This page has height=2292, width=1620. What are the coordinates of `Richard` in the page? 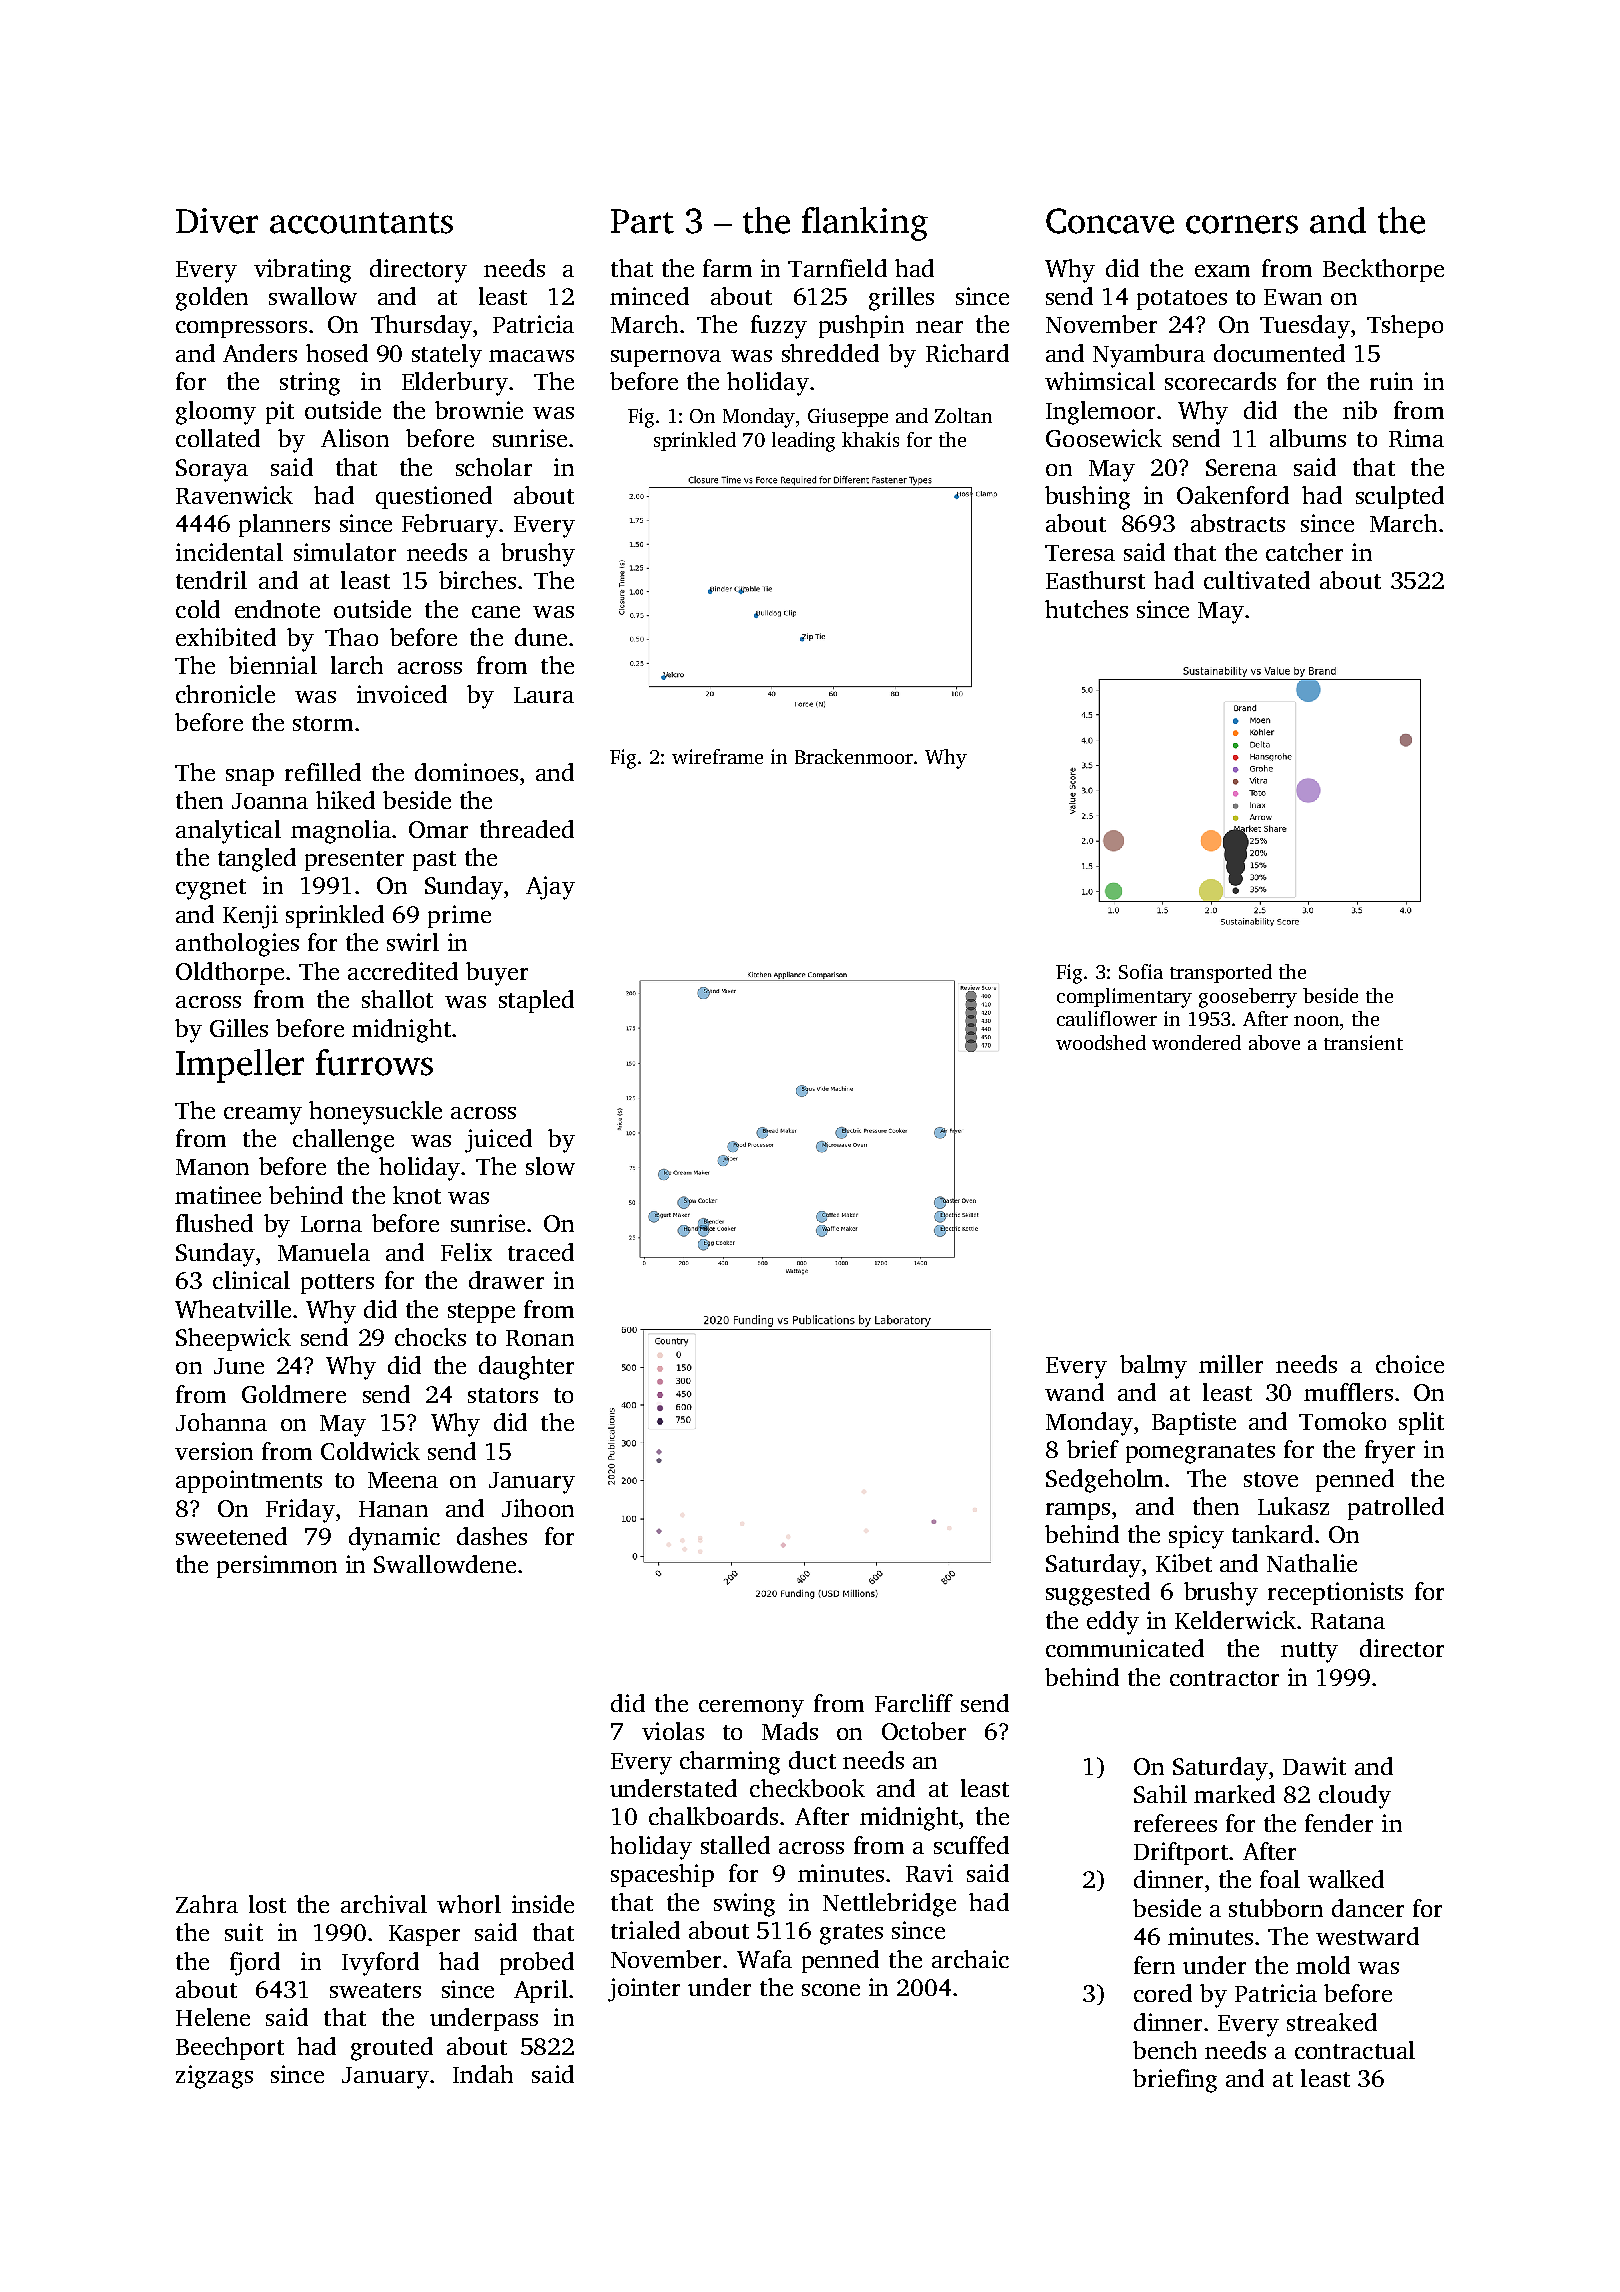 It's located at (967, 353).
